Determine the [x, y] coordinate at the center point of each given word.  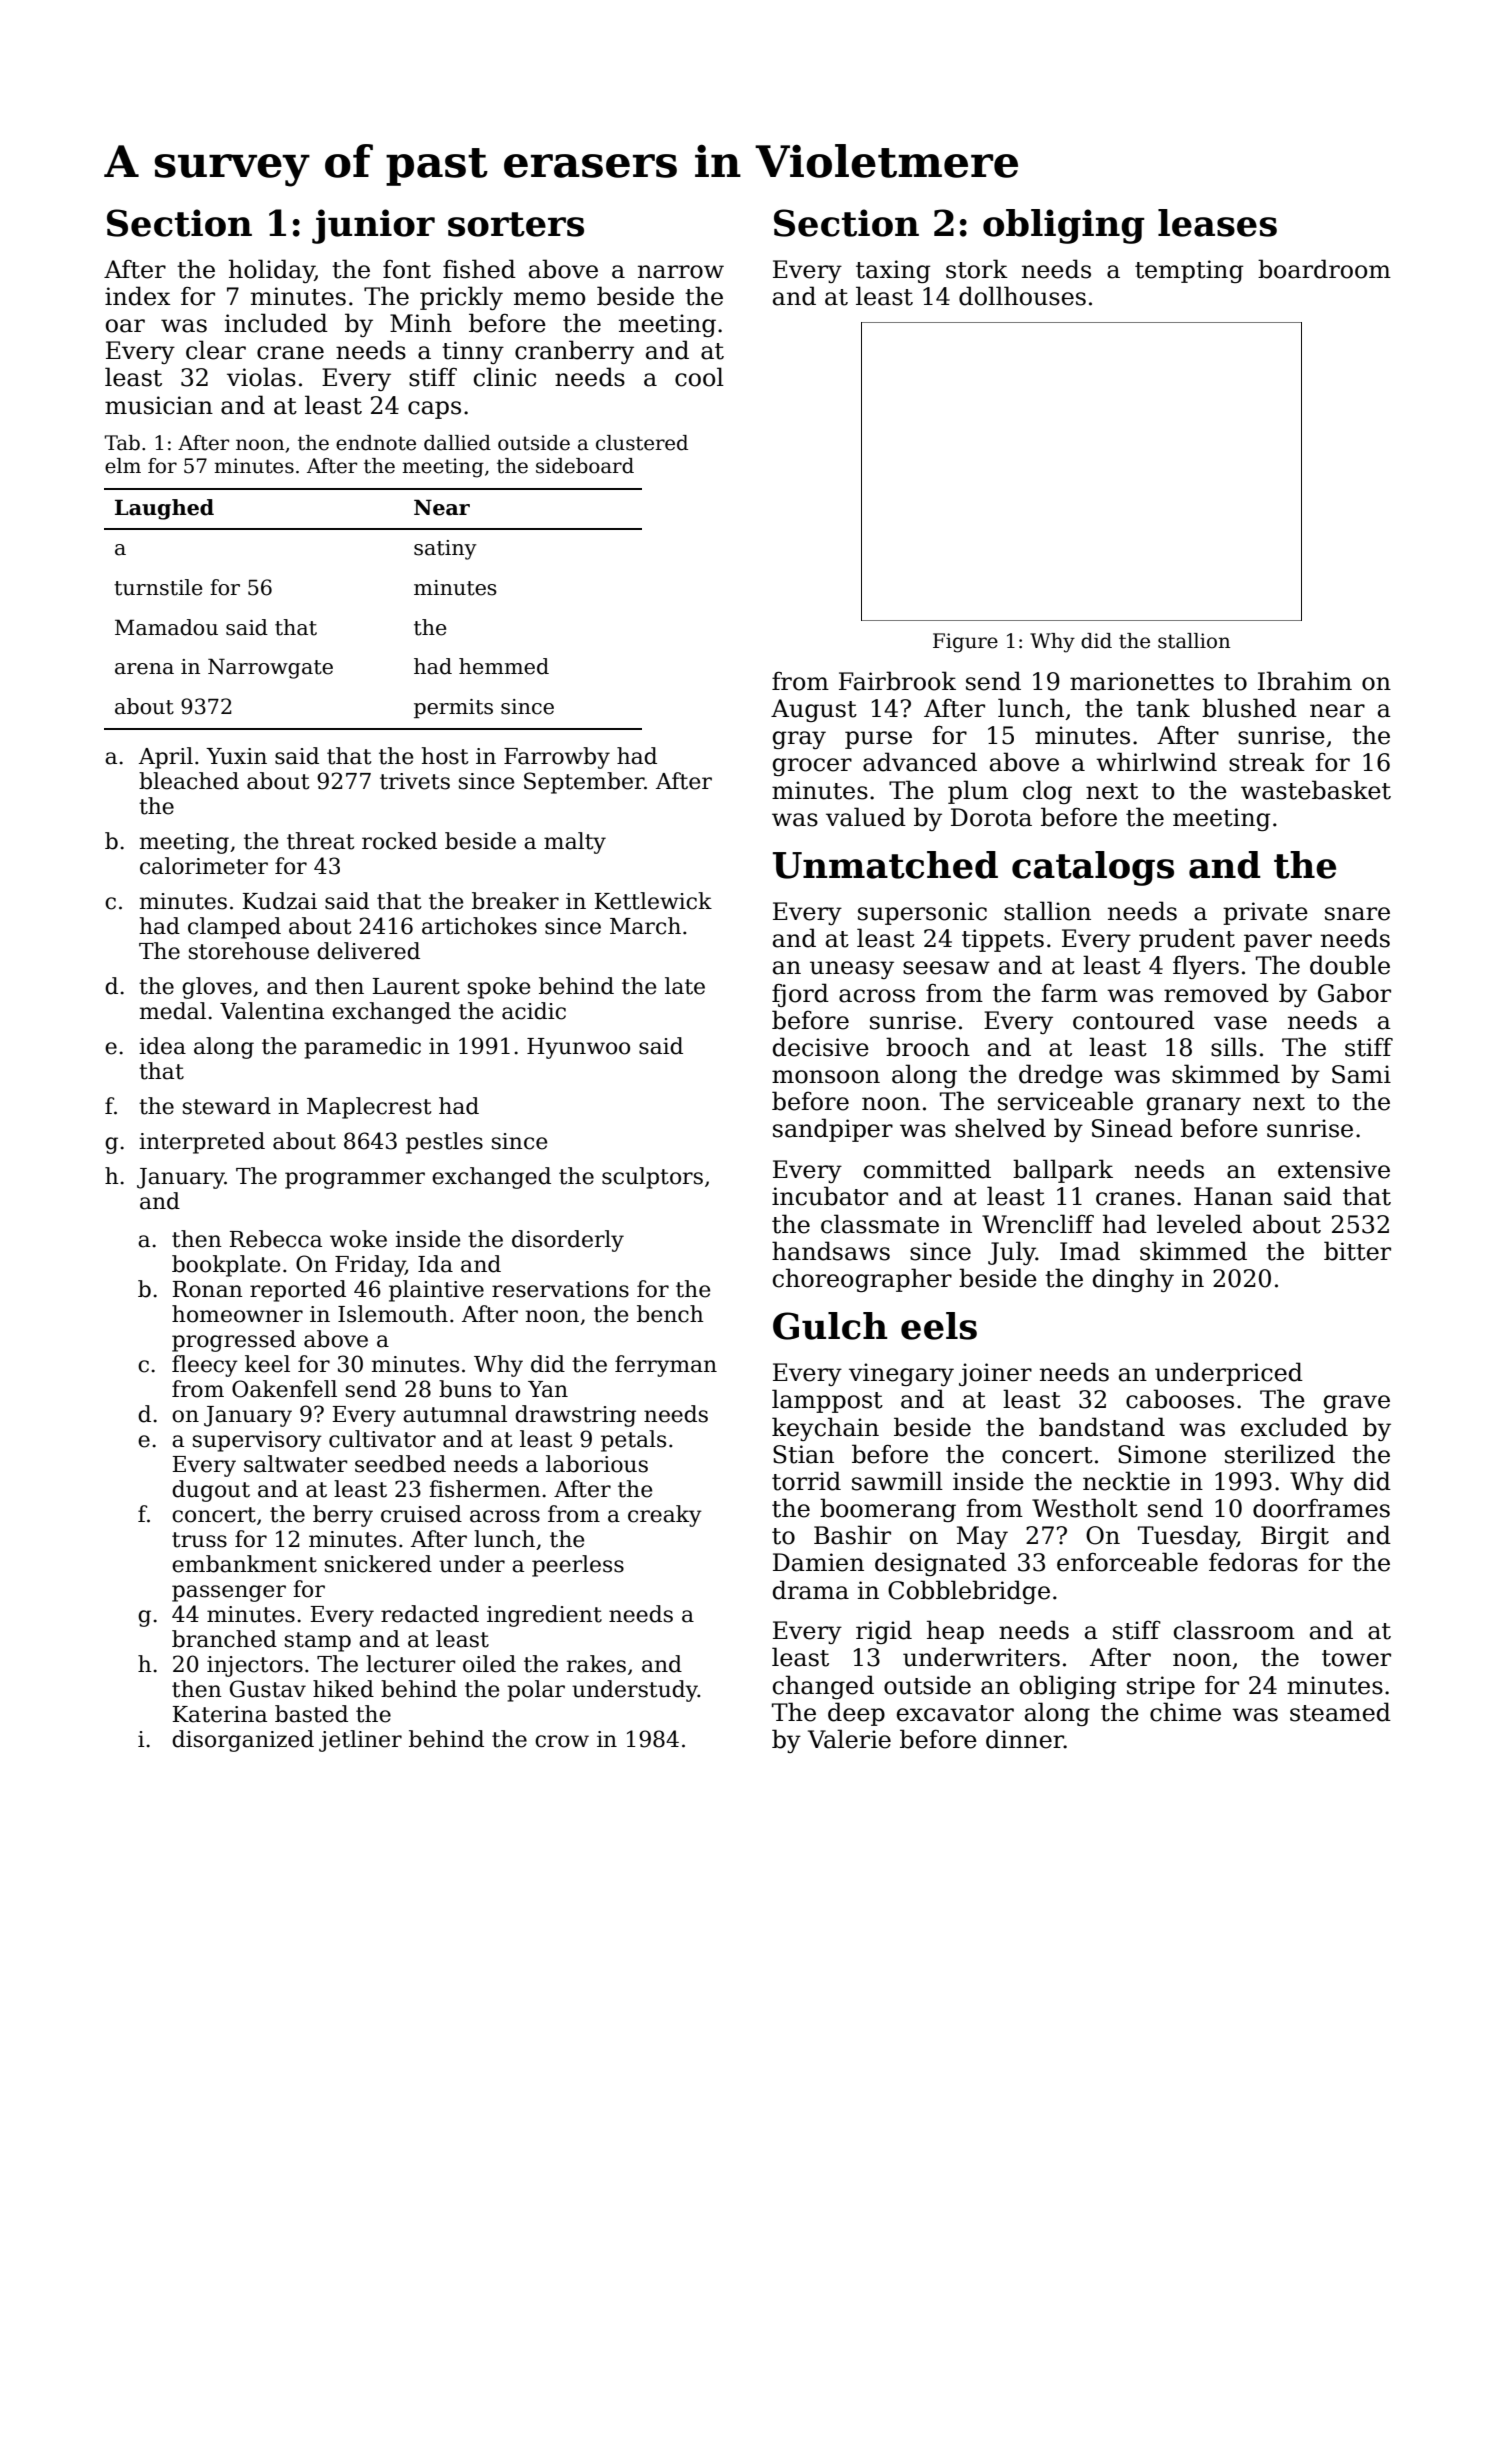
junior [373, 226]
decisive [821, 1047]
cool [699, 377]
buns [465, 1389]
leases [1217, 223]
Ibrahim [1305, 681]
